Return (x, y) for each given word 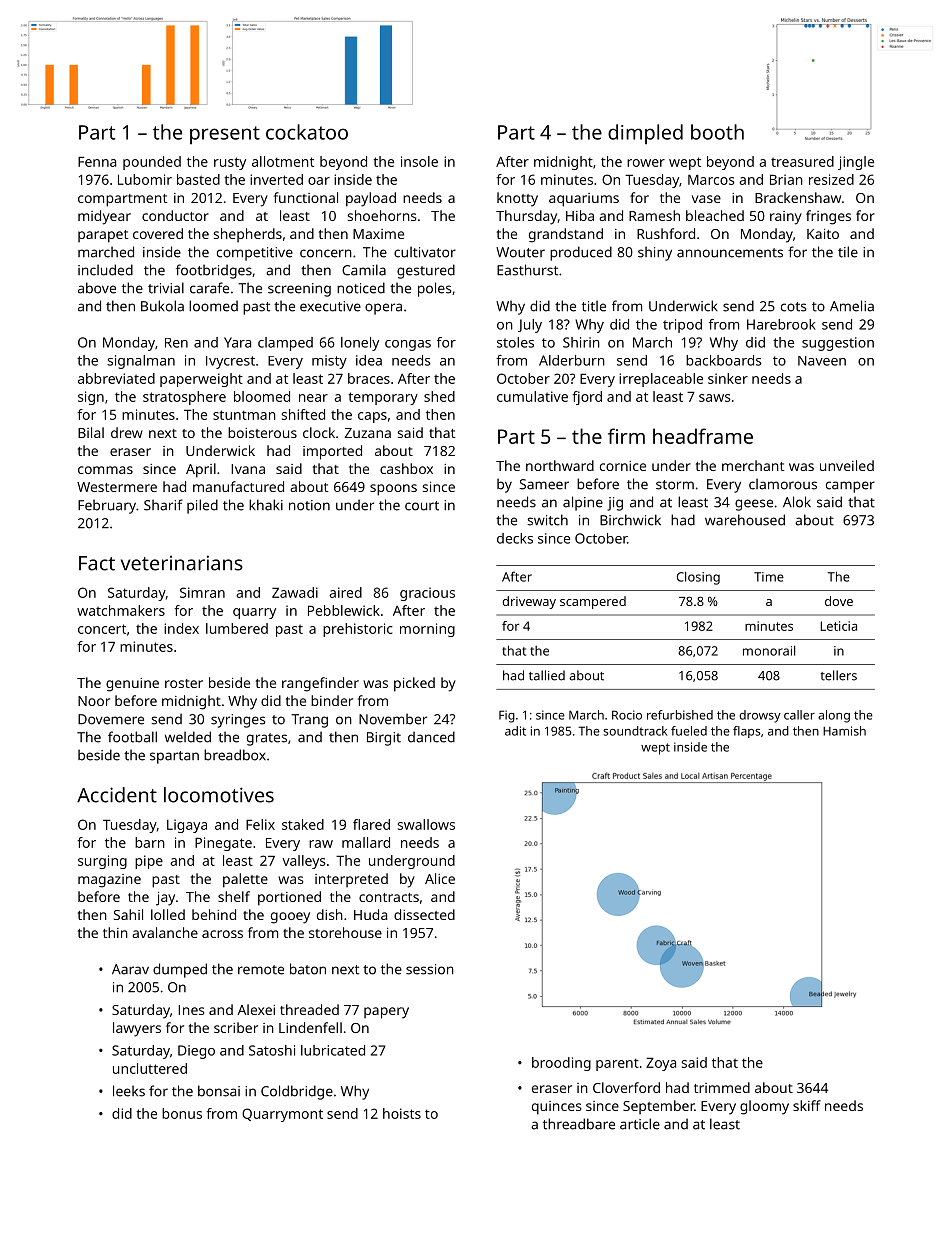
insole (419, 161)
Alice (440, 878)
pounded (152, 163)
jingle (856, 163)
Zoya (661, 1064)
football (132, 737)
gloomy (764, 1107)
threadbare (579, 1124)
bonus (182, 1113)
